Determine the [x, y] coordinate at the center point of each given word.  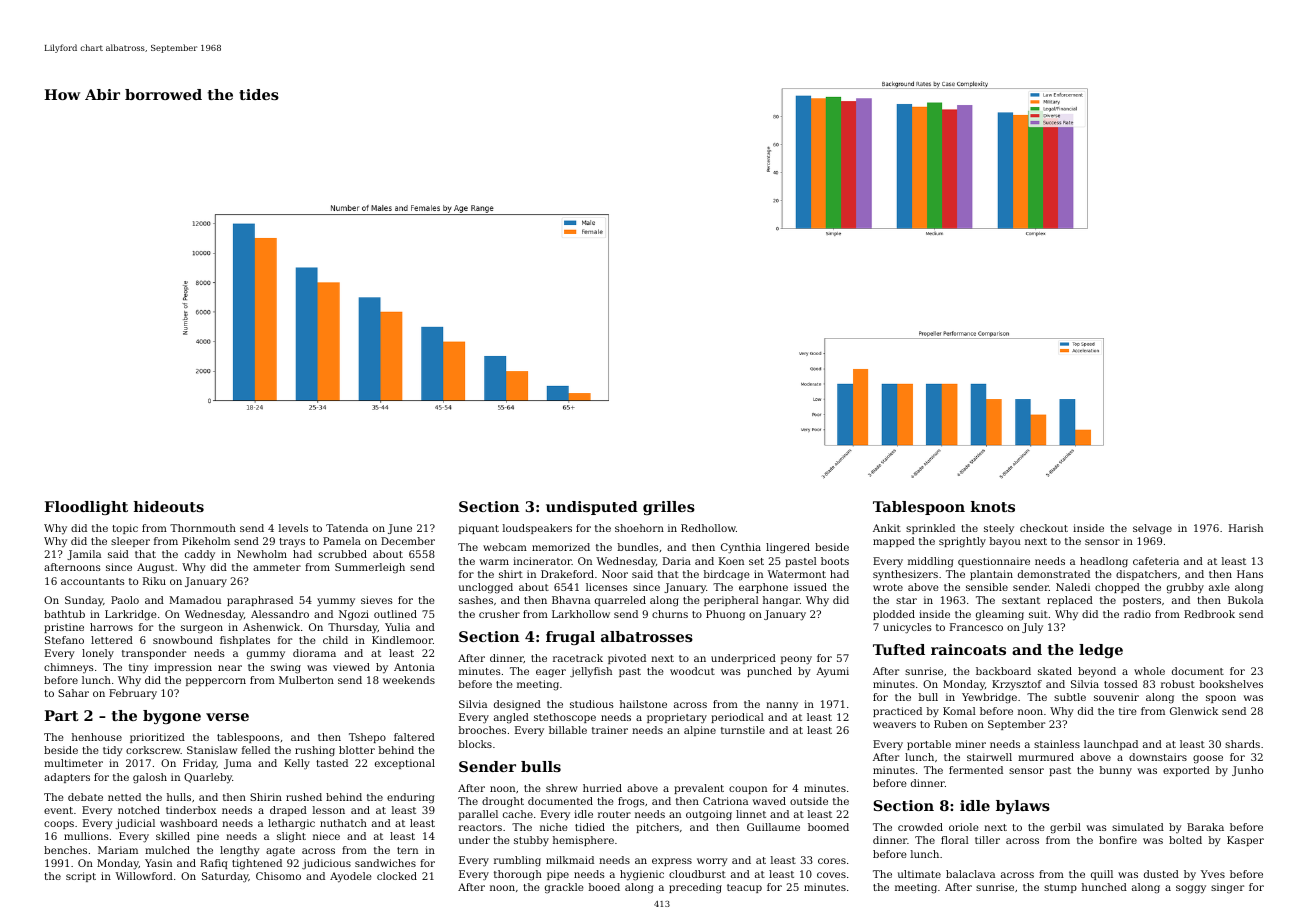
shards [1242, 744]
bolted [1185, 840]
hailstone [643, 704]
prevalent [699, 789]
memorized [561, 547]
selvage [1152, 529]
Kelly [297, 764]
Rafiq [214, 864]
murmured [1046, 757]
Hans [1250, 574]
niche [554, 827]
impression [183, 668]
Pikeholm [206, 541]
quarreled [620, 601]
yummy [336, 602]
